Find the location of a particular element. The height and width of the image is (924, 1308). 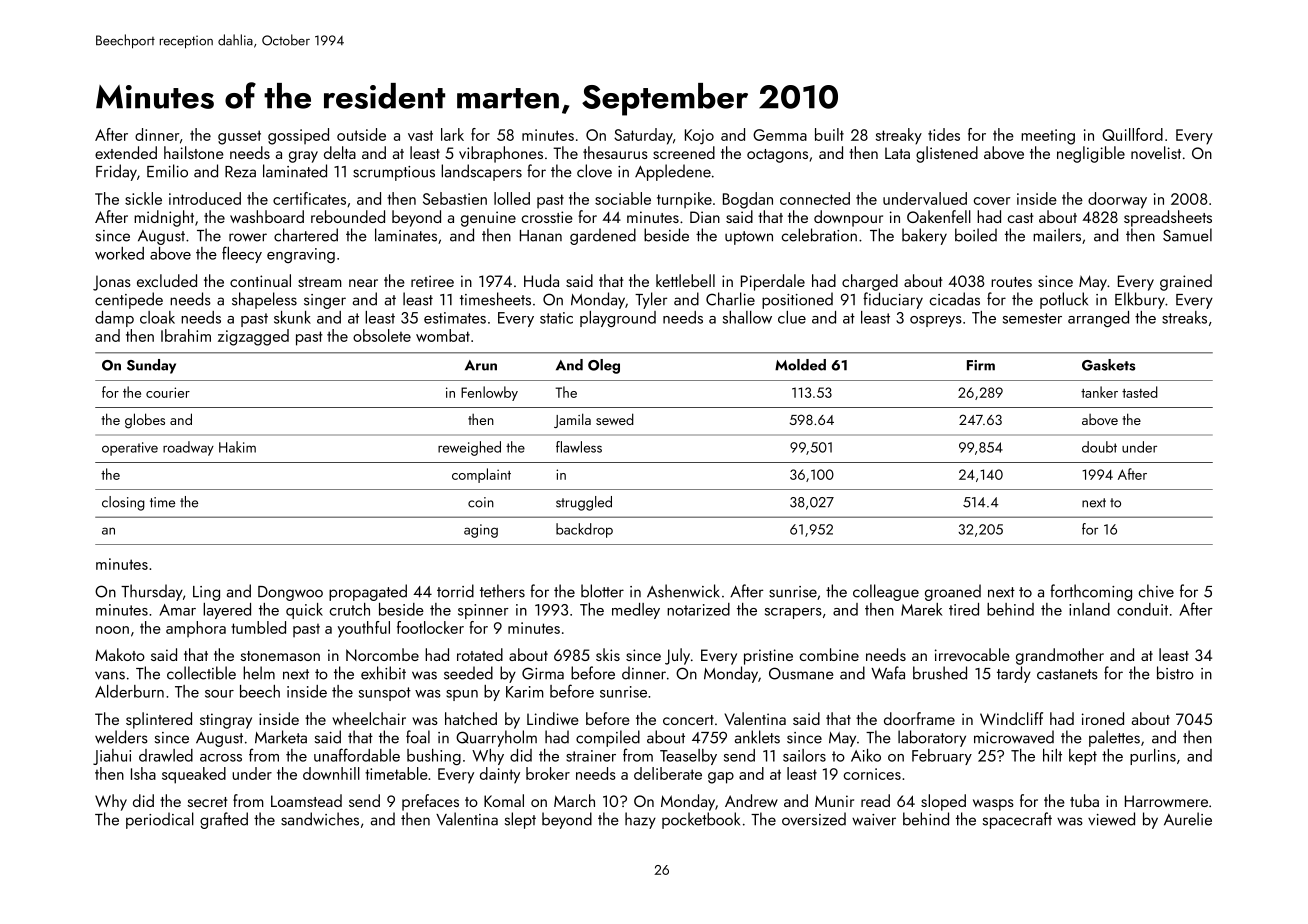

gardened is located at coordinates (603, 236).
